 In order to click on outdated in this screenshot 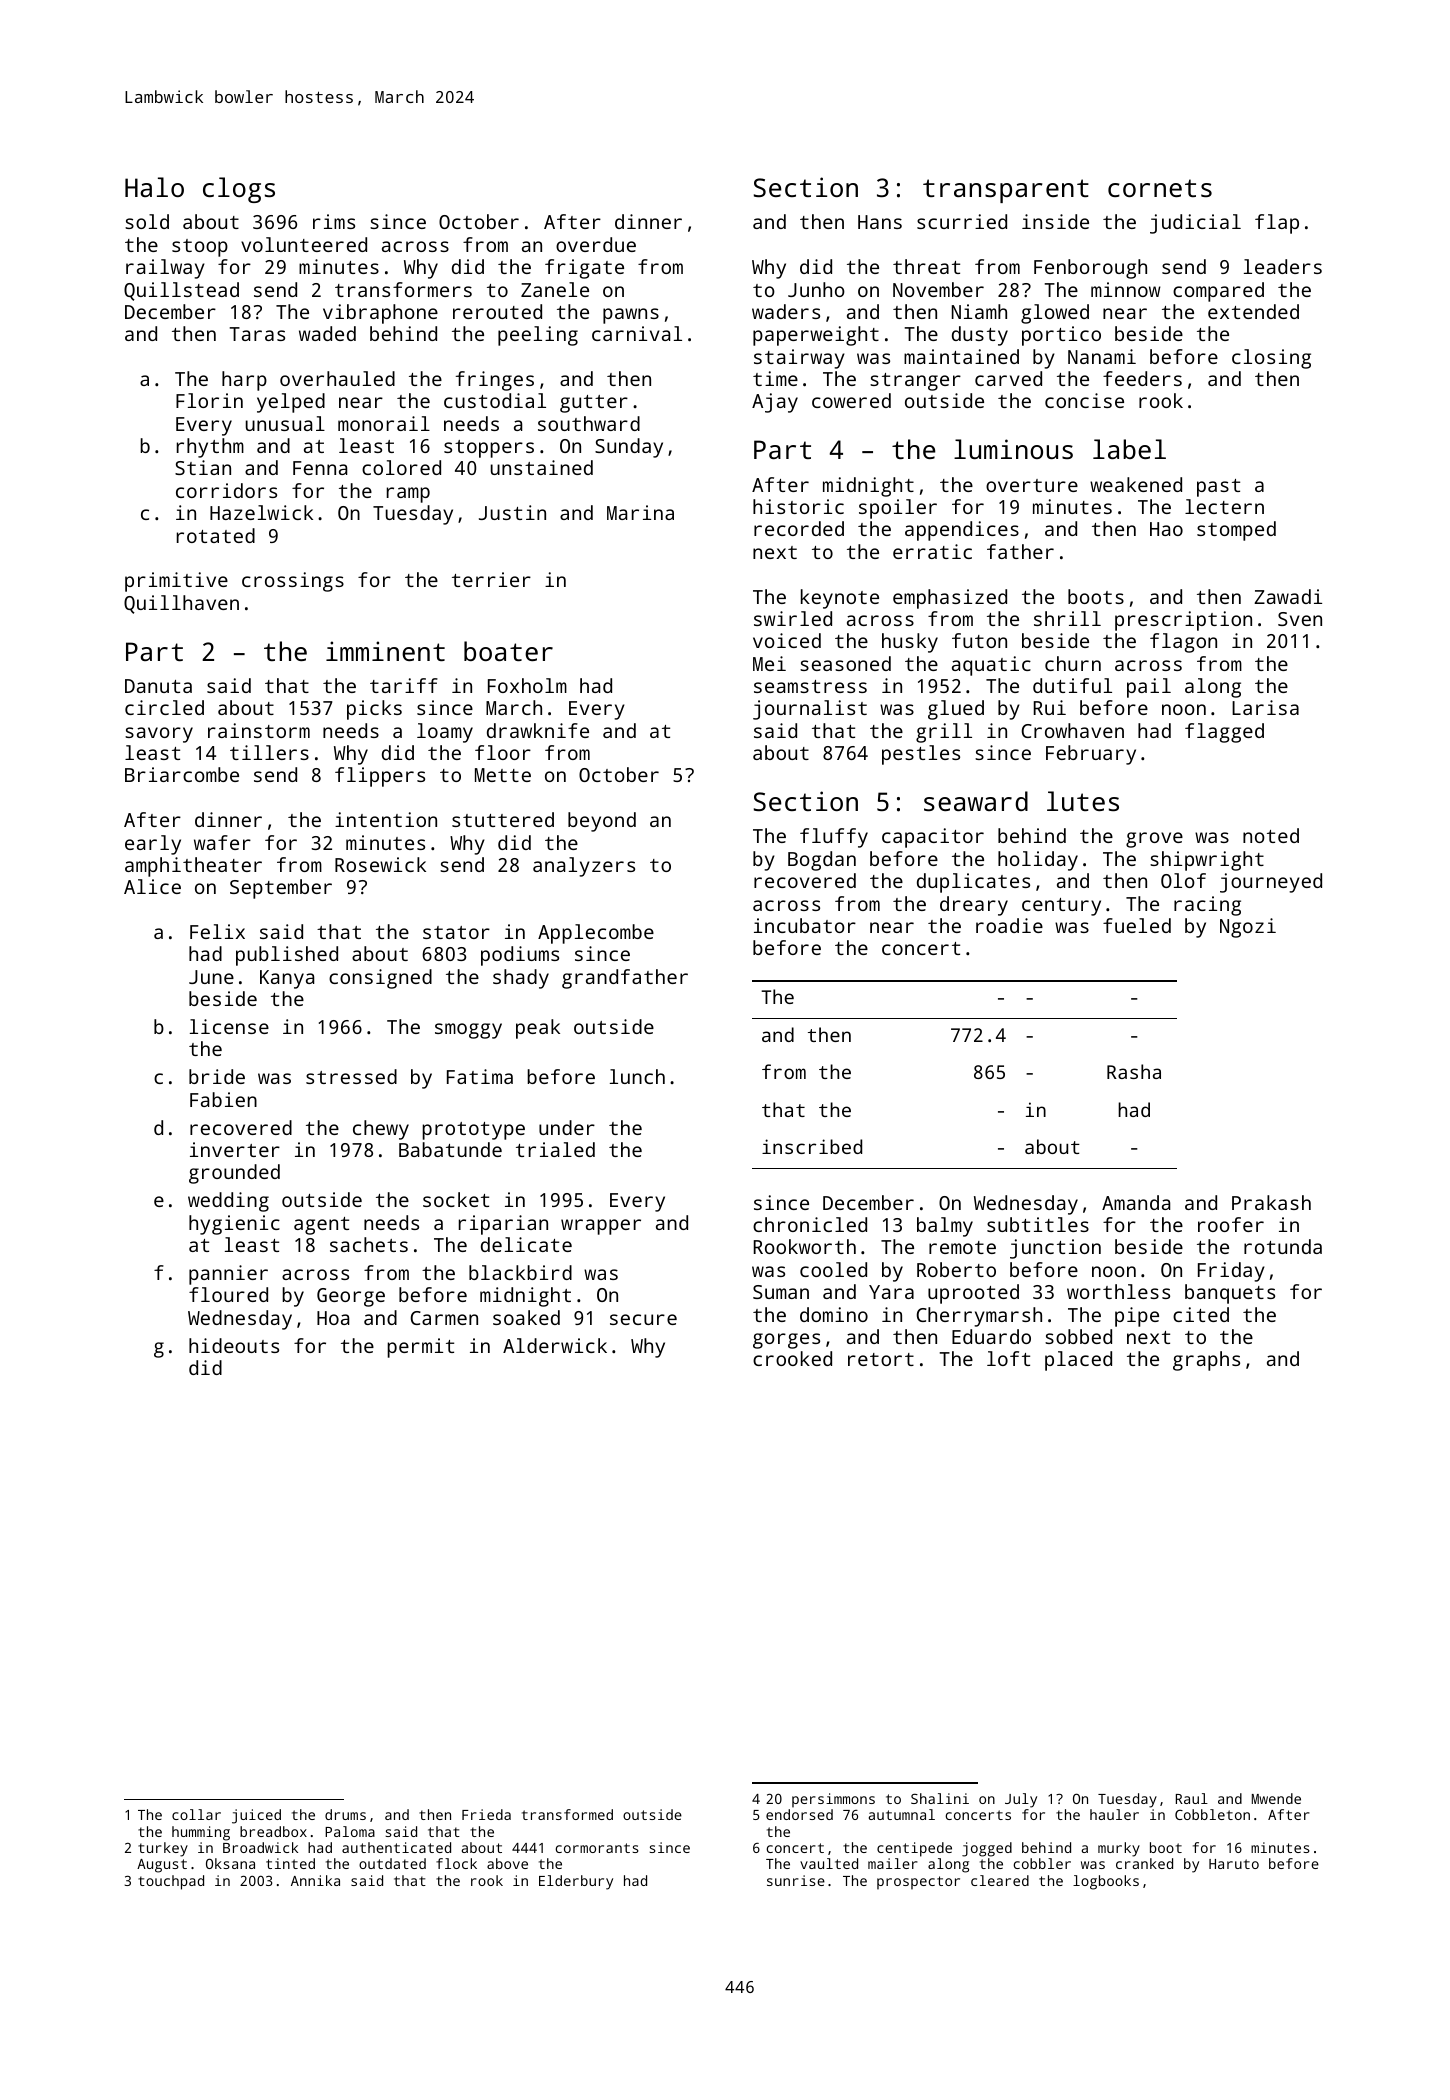, I will do `click(392, 1863)`.
